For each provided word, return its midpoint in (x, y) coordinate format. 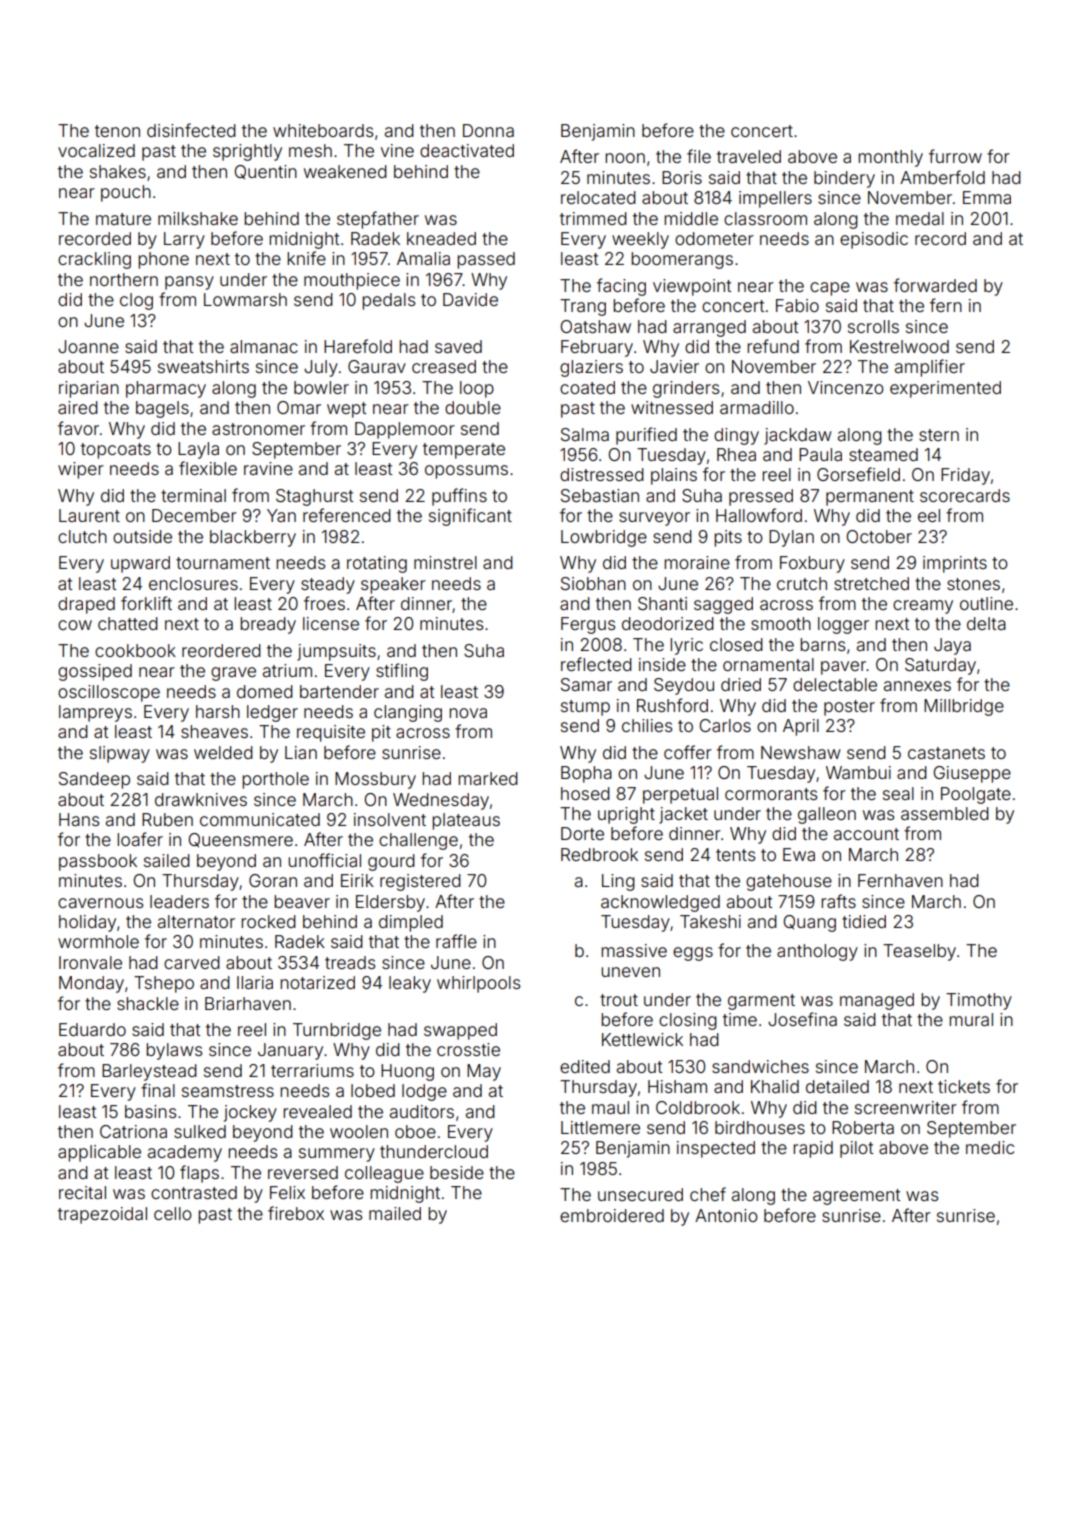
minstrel (445, 562)
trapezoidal (102, 1215)
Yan (281, 515)
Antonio (726, 1215)
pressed (761, 497)
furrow (955, 156)
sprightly (247, 152)
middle (691, 218)
